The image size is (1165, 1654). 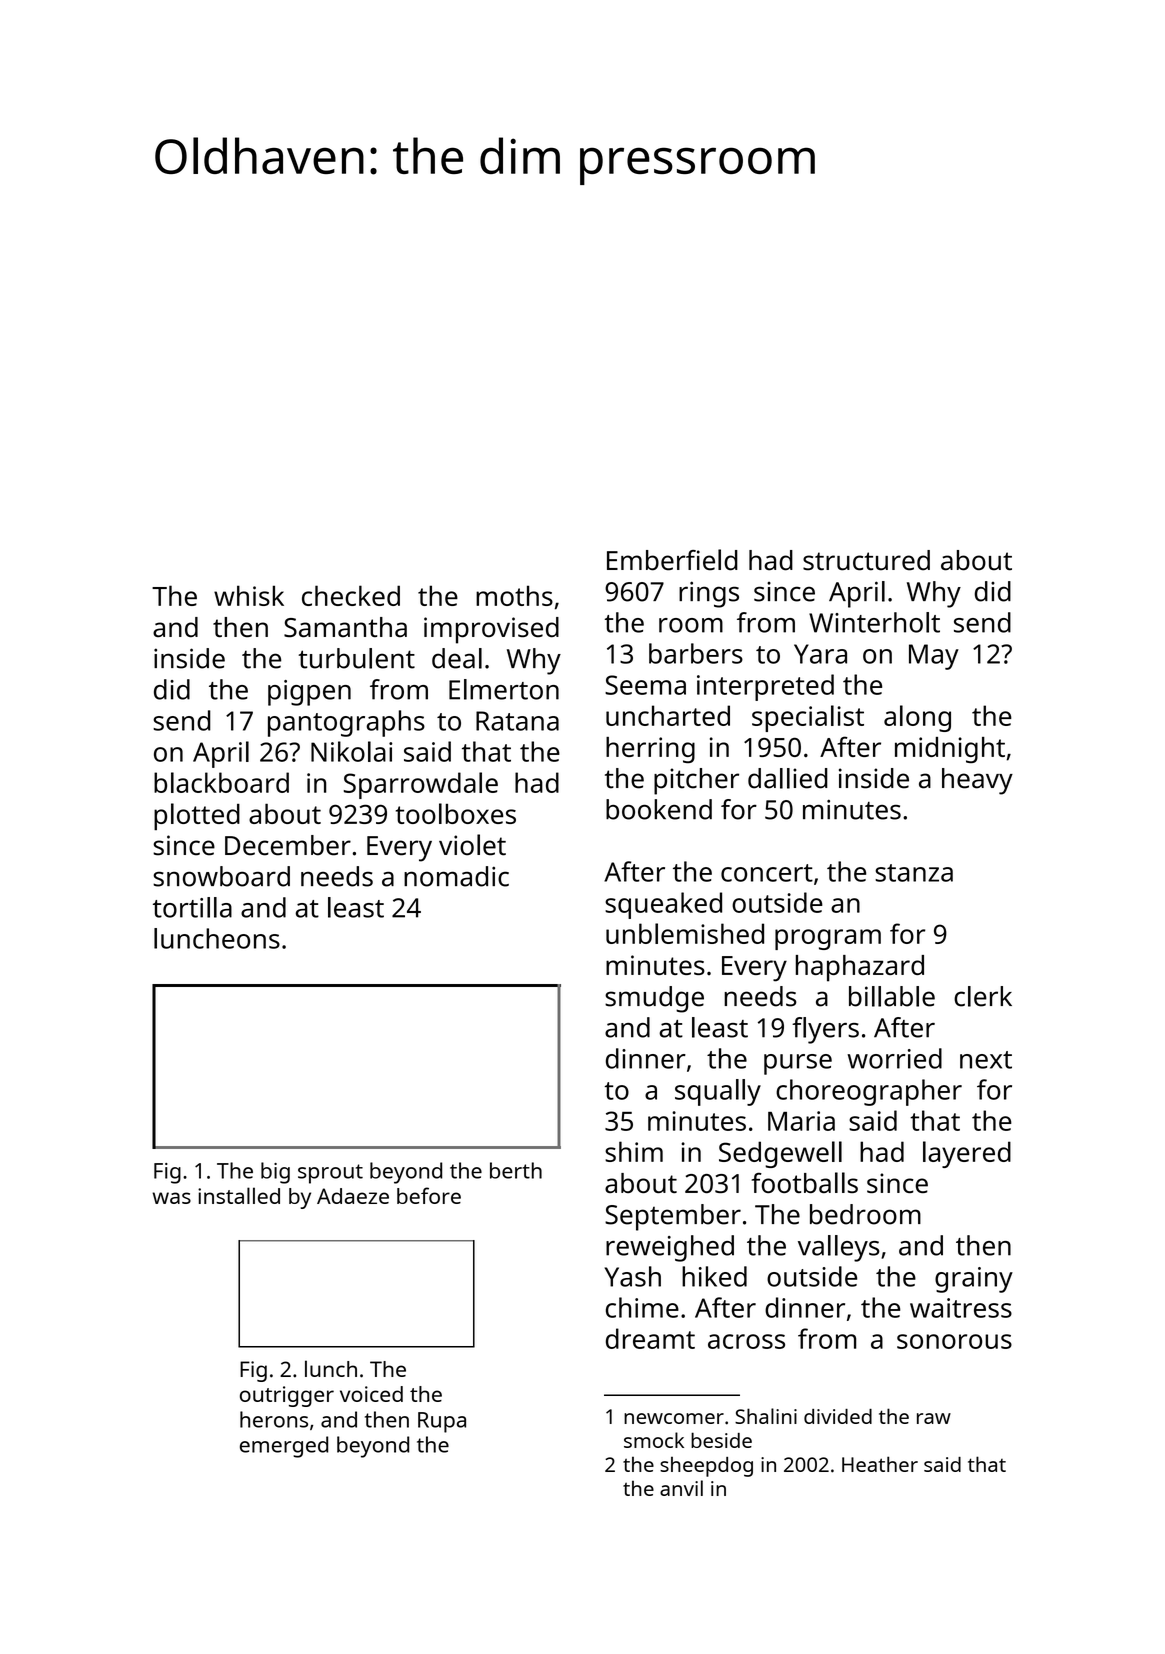 What do you see at coordinates (634, 1151) in the screenshot?
I see `shim` at bounding box center [634, 1151].
